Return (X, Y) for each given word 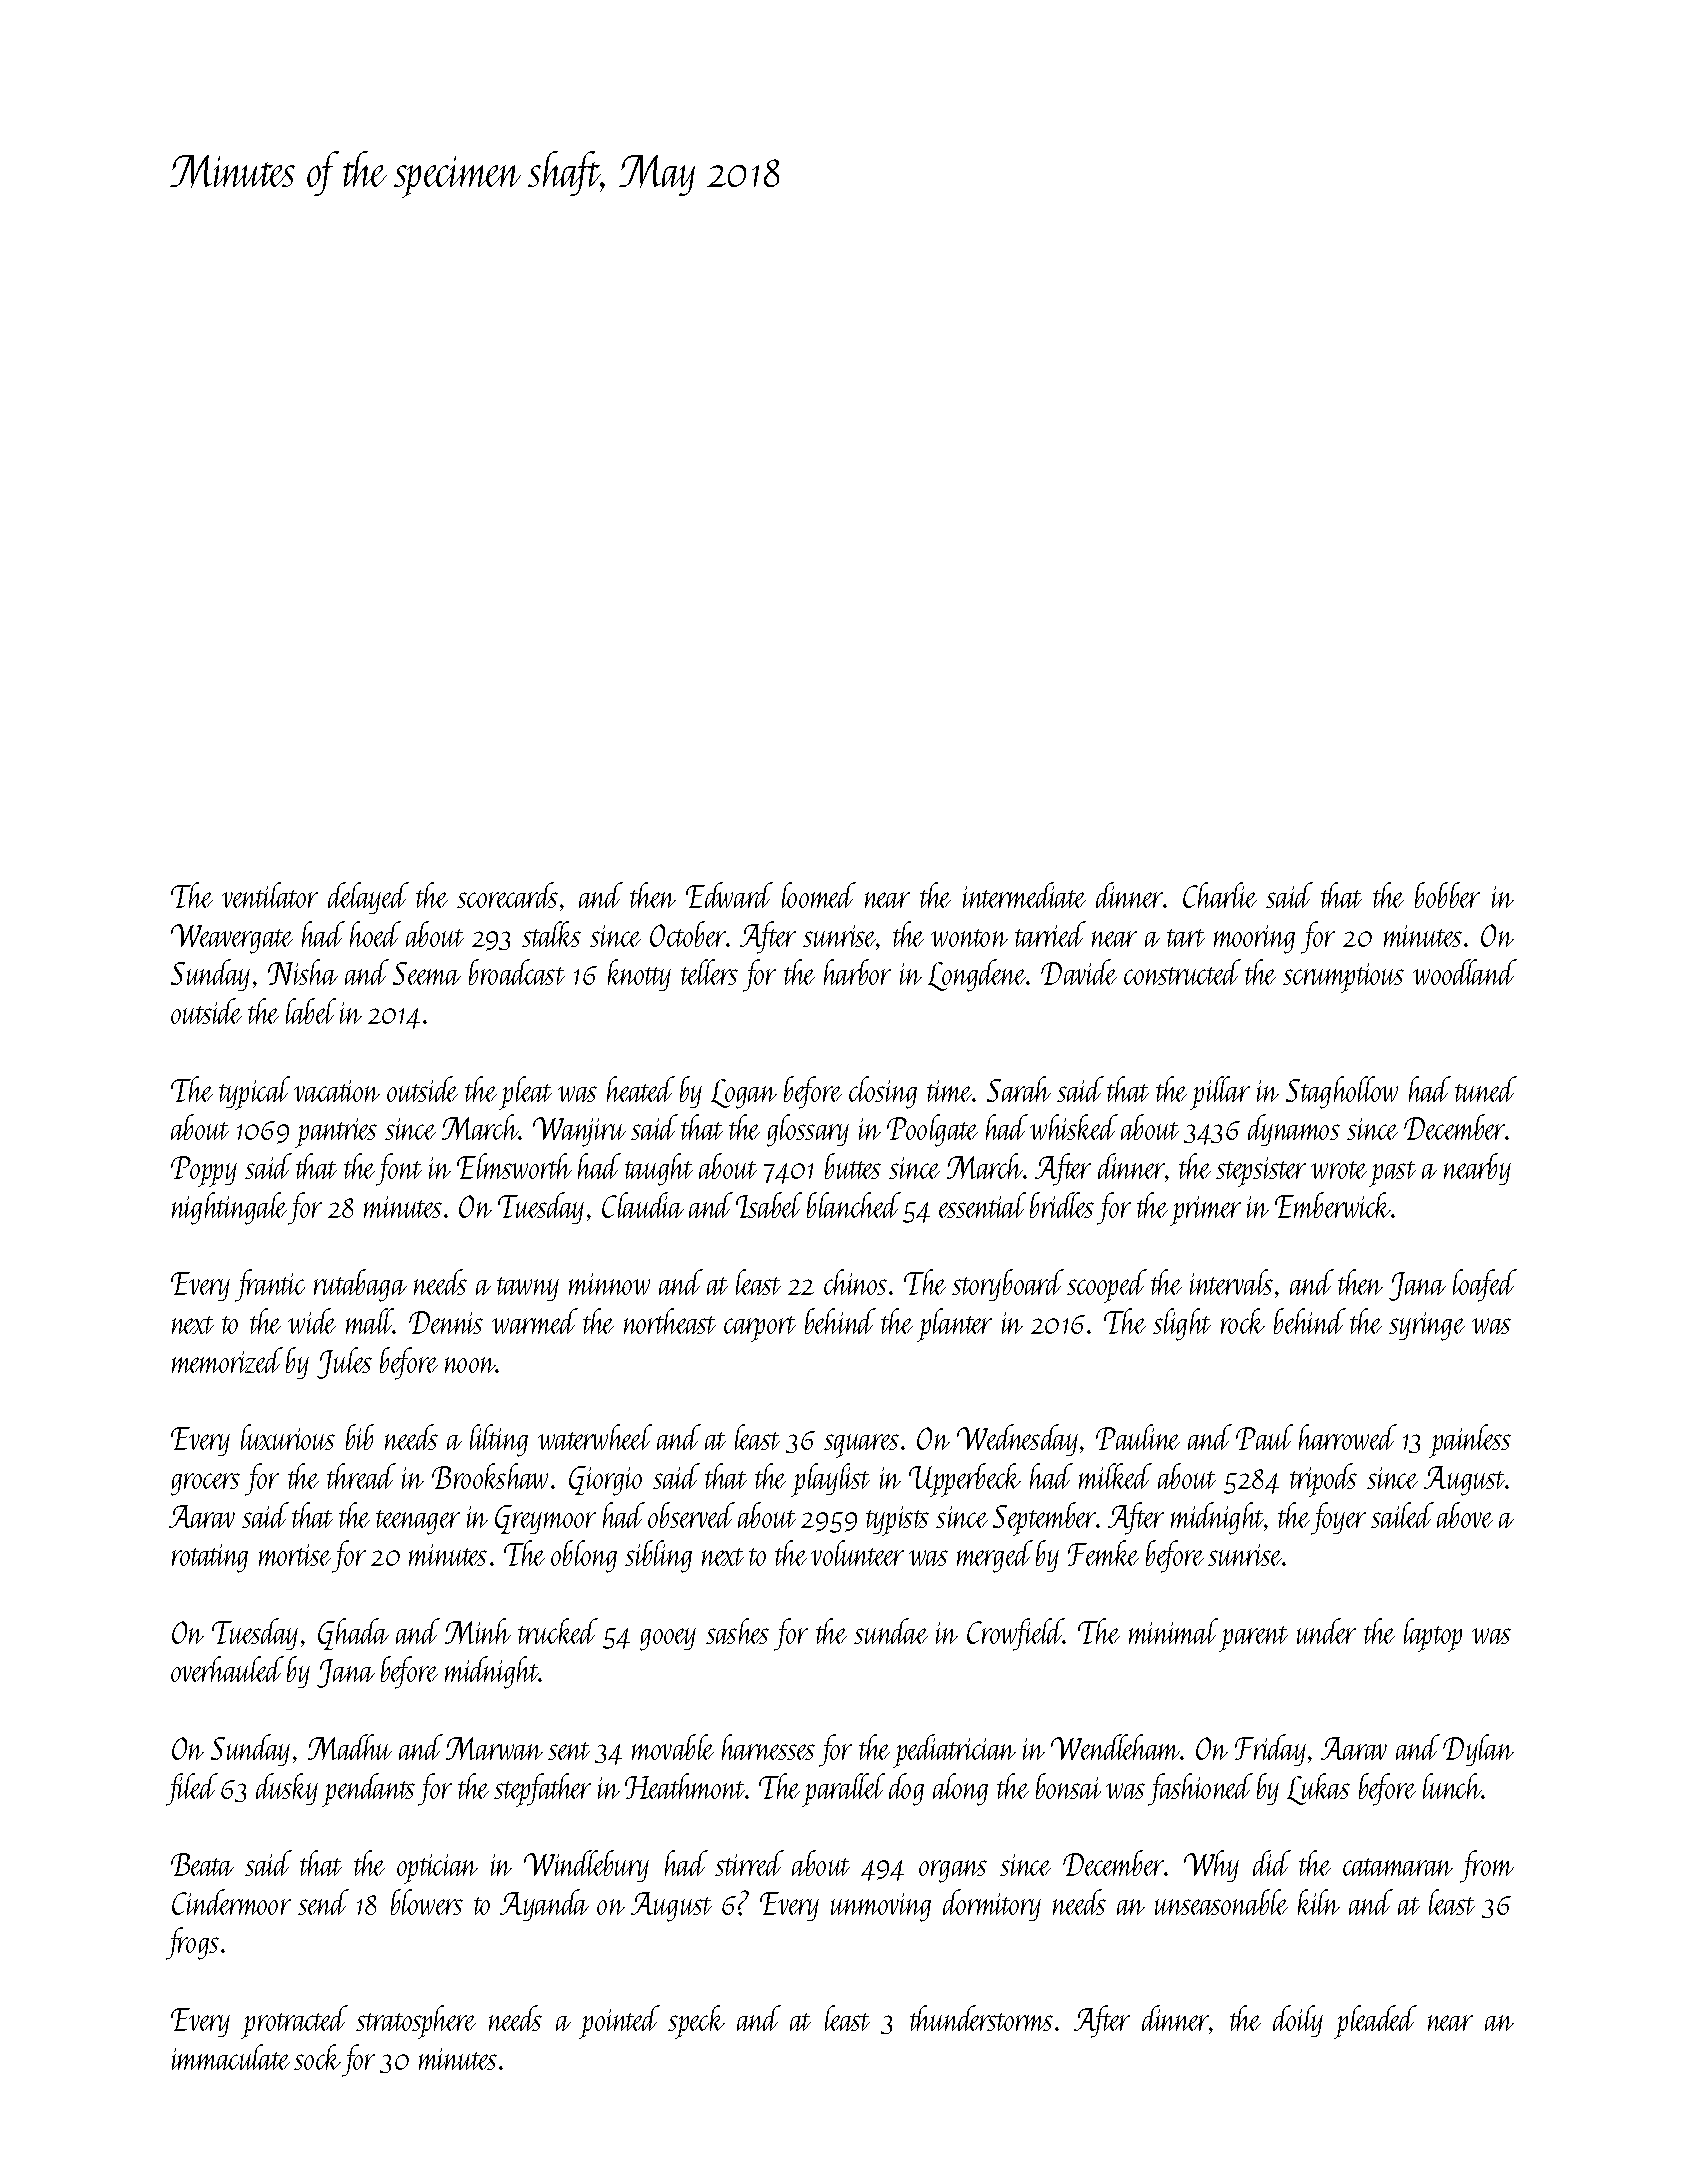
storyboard (1008, 1285)
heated (641, 1089)
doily (1298, 2021)
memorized (227, 1360)
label (311, 1011)
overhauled (227, 1669)
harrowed (1348, 1437)
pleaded (1375, 2022)
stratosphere (416, 2022)
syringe (1427, 1326)
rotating (210, 1558)
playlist (830, 1480)
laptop (1433, 1635)
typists (897, 1521)
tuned (1486, 1089)
